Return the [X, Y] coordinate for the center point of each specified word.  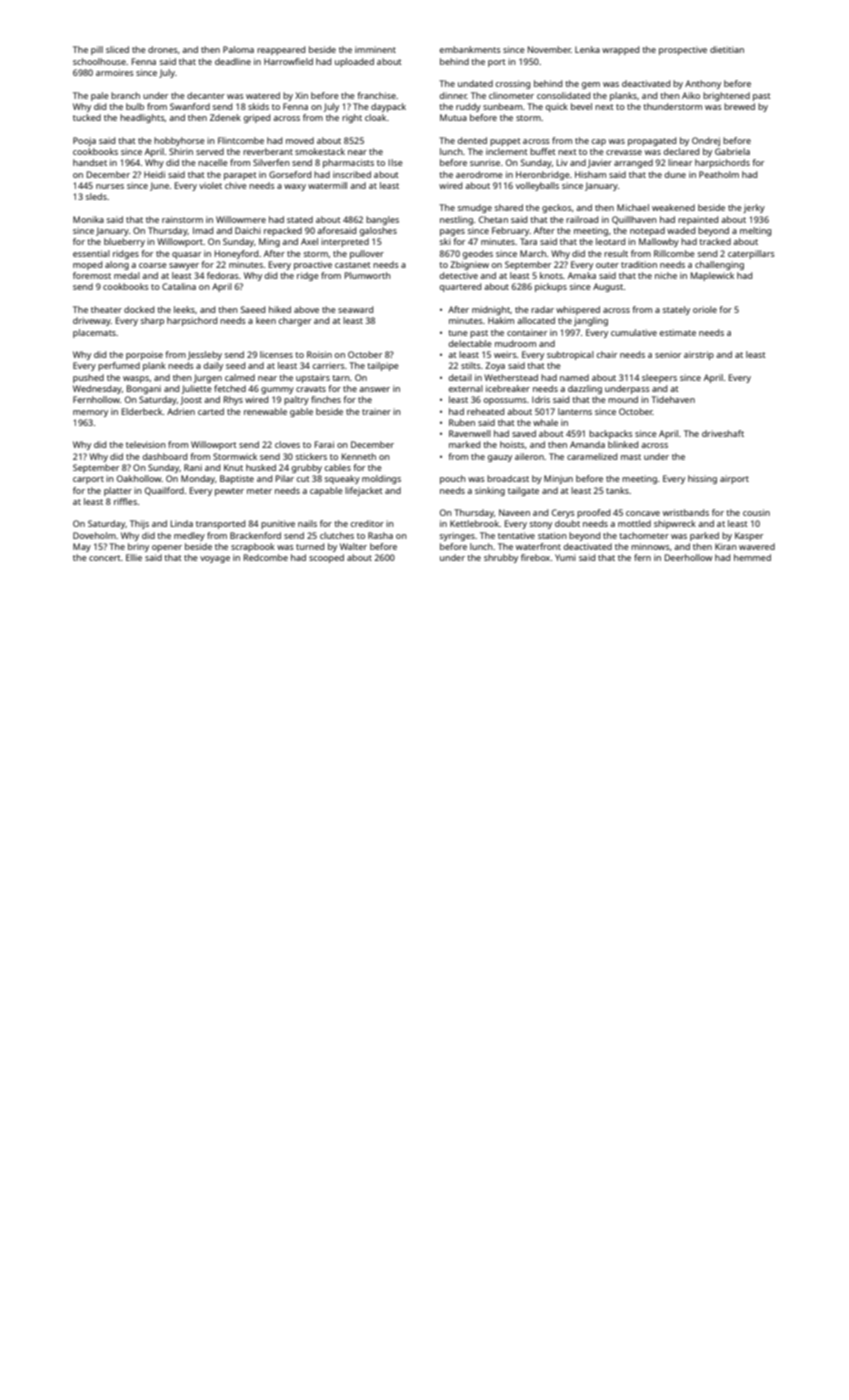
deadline [233, 61]
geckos [557, 208]
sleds [96, 196]
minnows [650, 546]
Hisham [590, 174]
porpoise [144, 355]
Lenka [587, 49]
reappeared [281, 50]
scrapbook [253, 547]
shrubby [501, 558]
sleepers [659, 378]
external [466, 388]
